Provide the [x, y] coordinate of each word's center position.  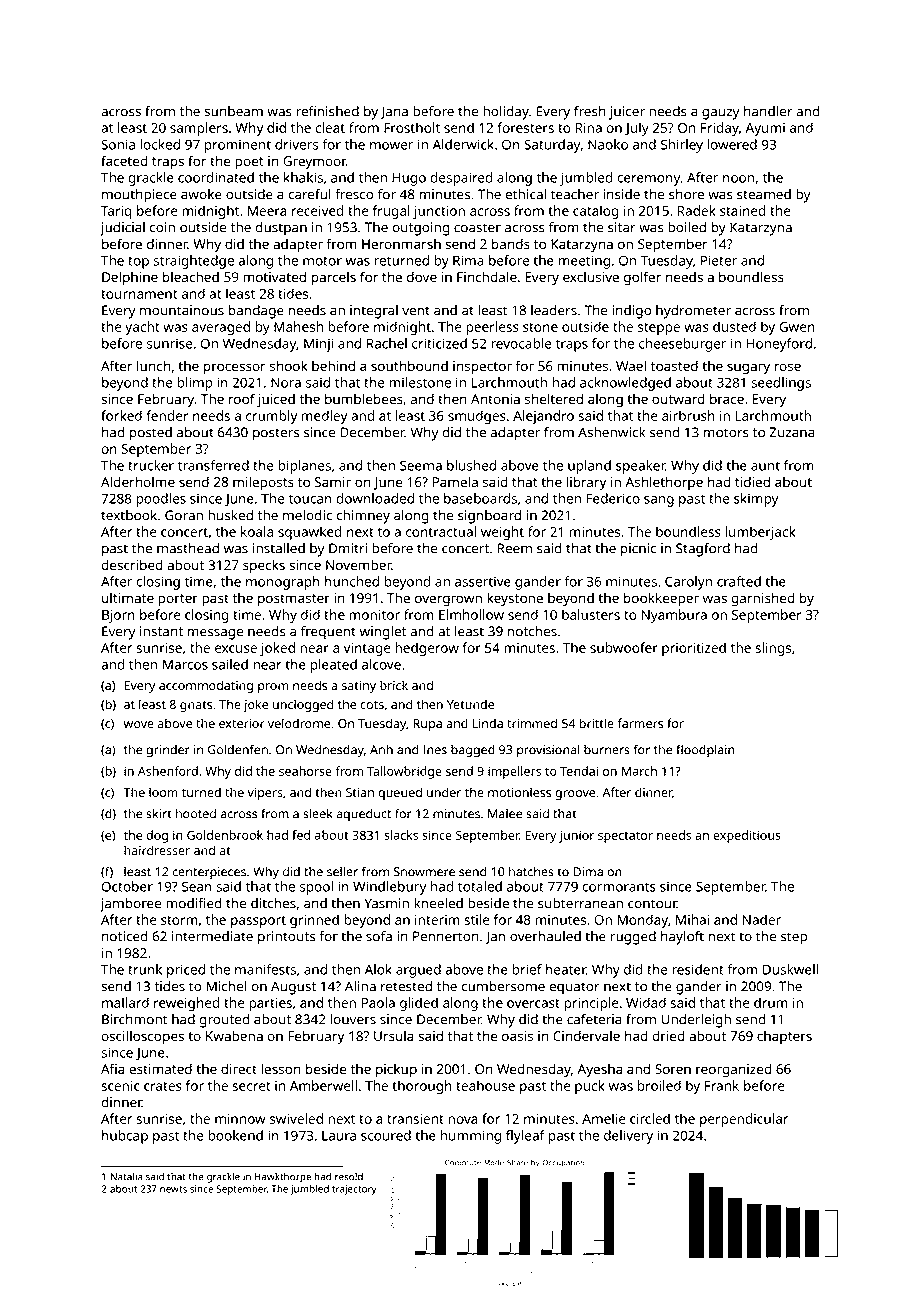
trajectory [354, 1190]
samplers [199, 129]
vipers [265, 794]
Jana [394, 112]
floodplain [705, 750]
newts [173, 1189]
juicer [627, 113]
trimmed [532, 723]
